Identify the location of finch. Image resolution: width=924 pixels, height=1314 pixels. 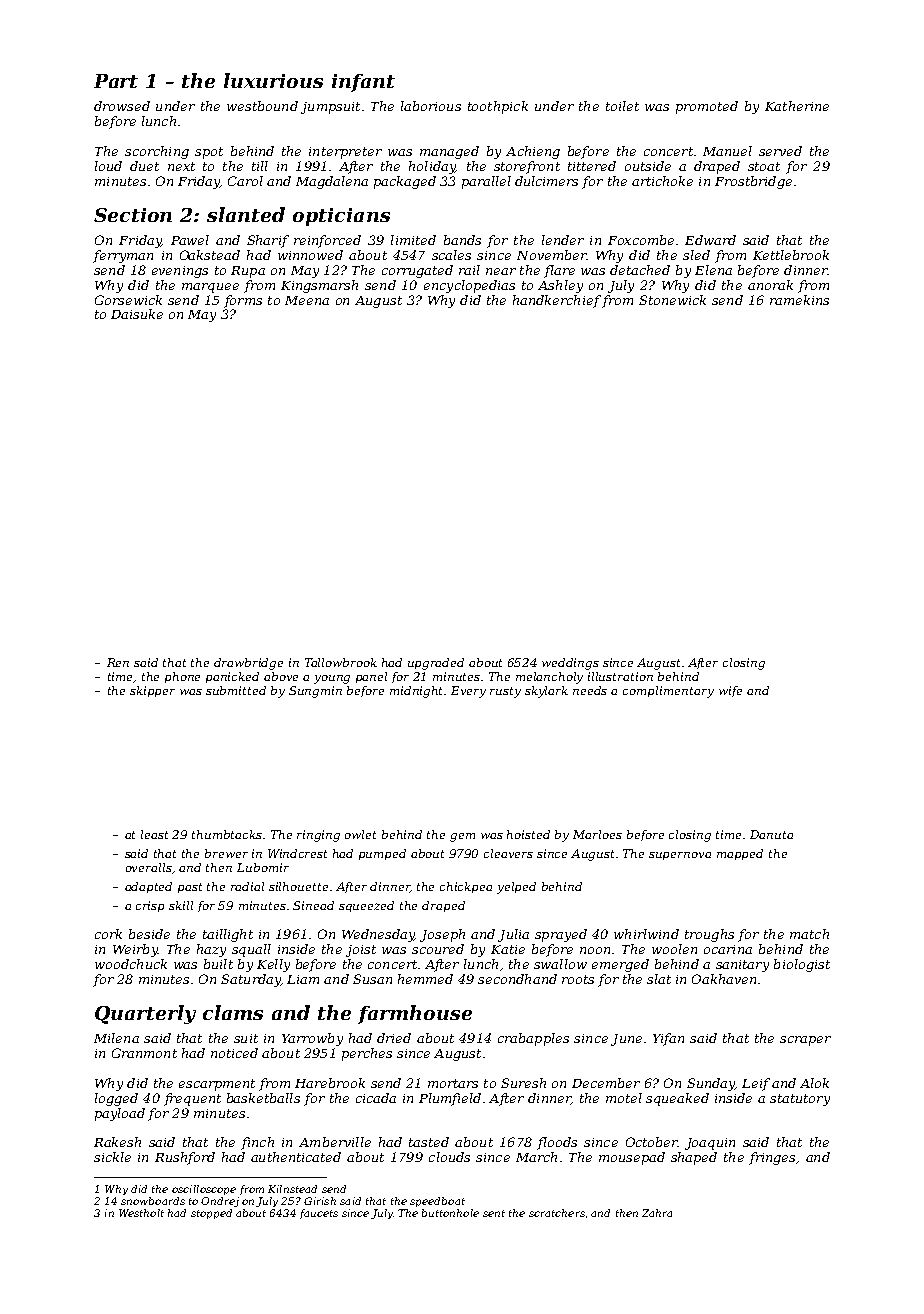
(257, 1143).
